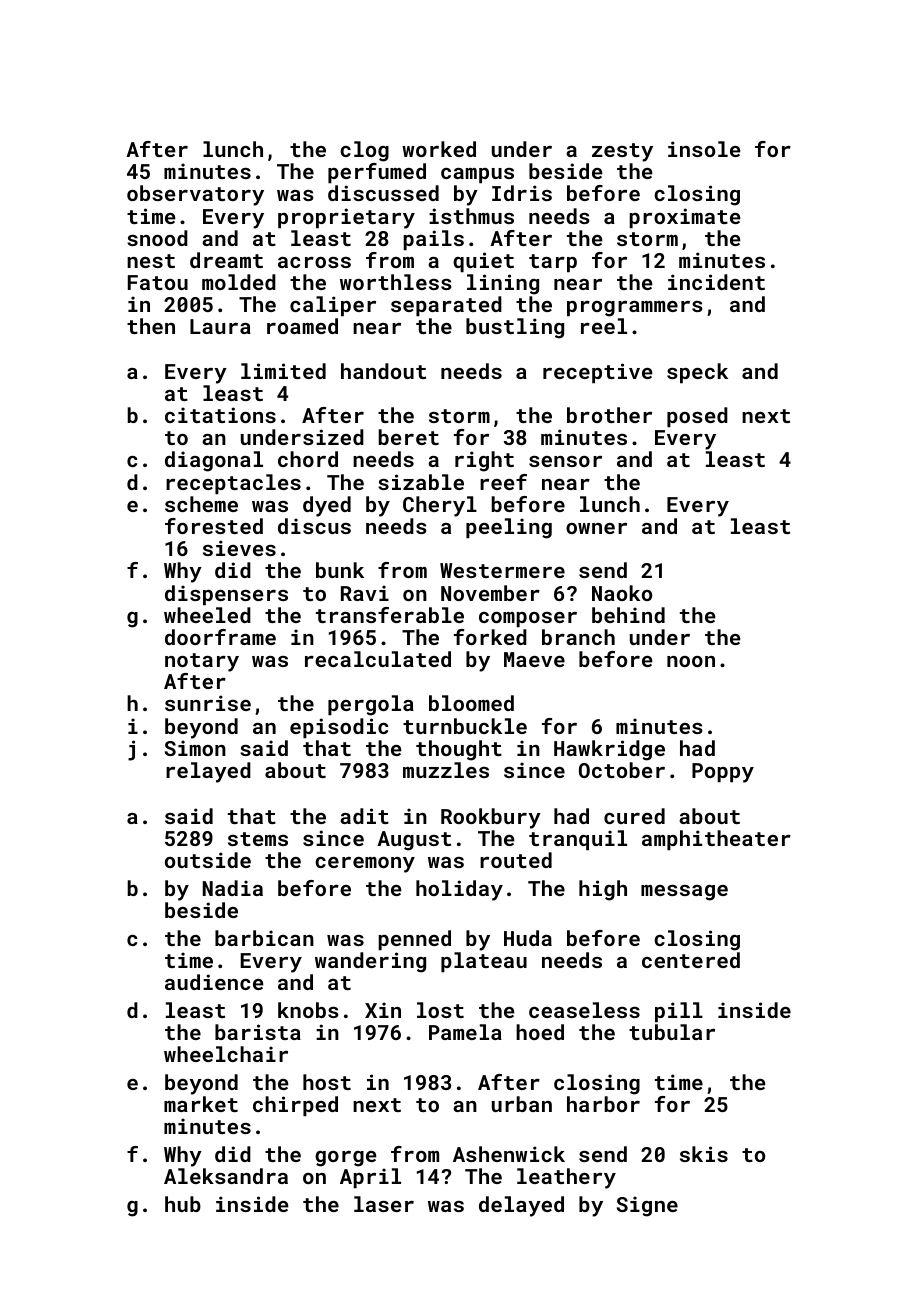 The height and width of the screenshot is (1311, 924). I want to click on across, so click(314, 262).
